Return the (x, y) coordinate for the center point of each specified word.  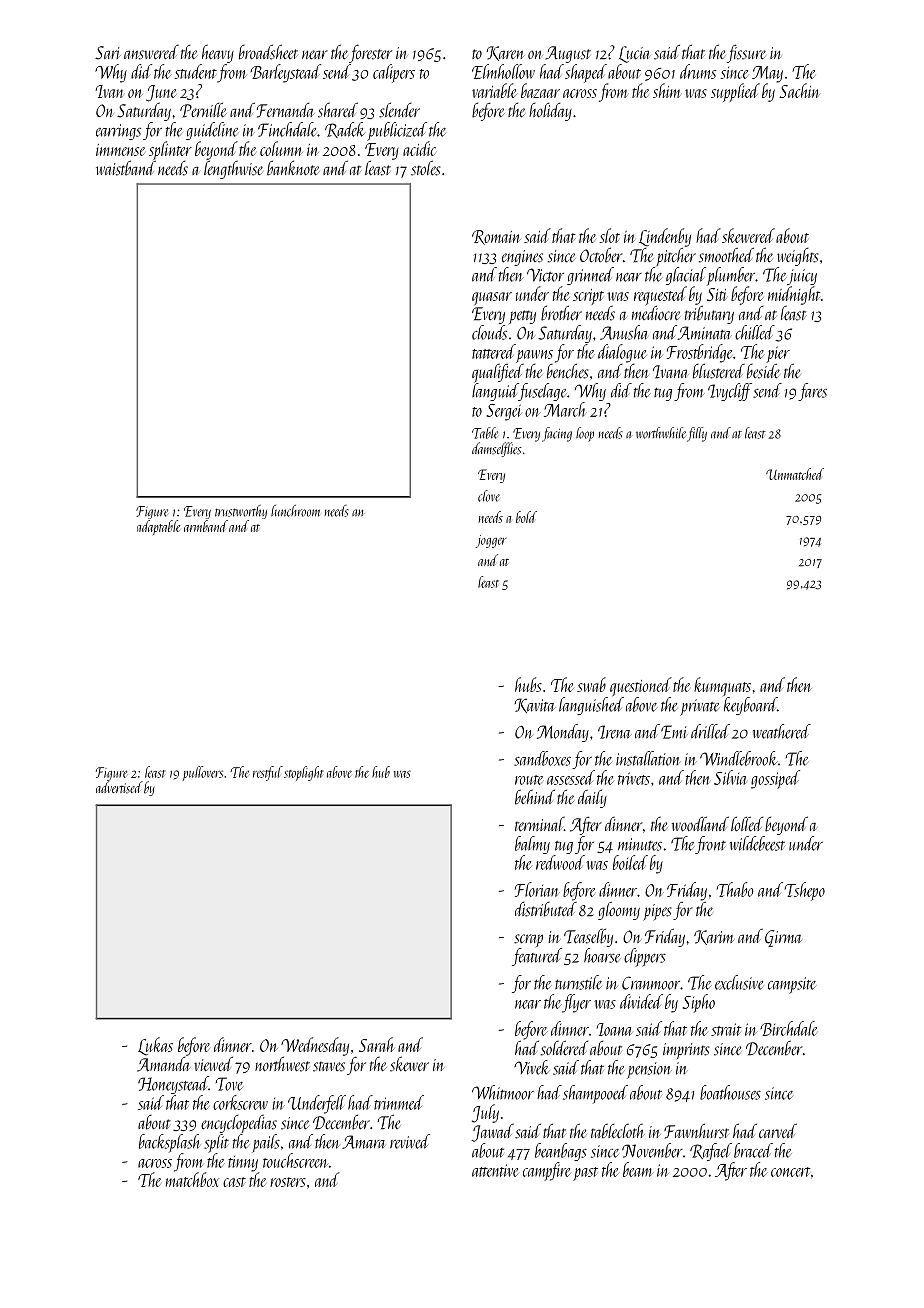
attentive (495, 1170)
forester (370, 53)
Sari (108, 53)
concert (791, 1172)
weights (797, 257)
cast (234, 1182)
